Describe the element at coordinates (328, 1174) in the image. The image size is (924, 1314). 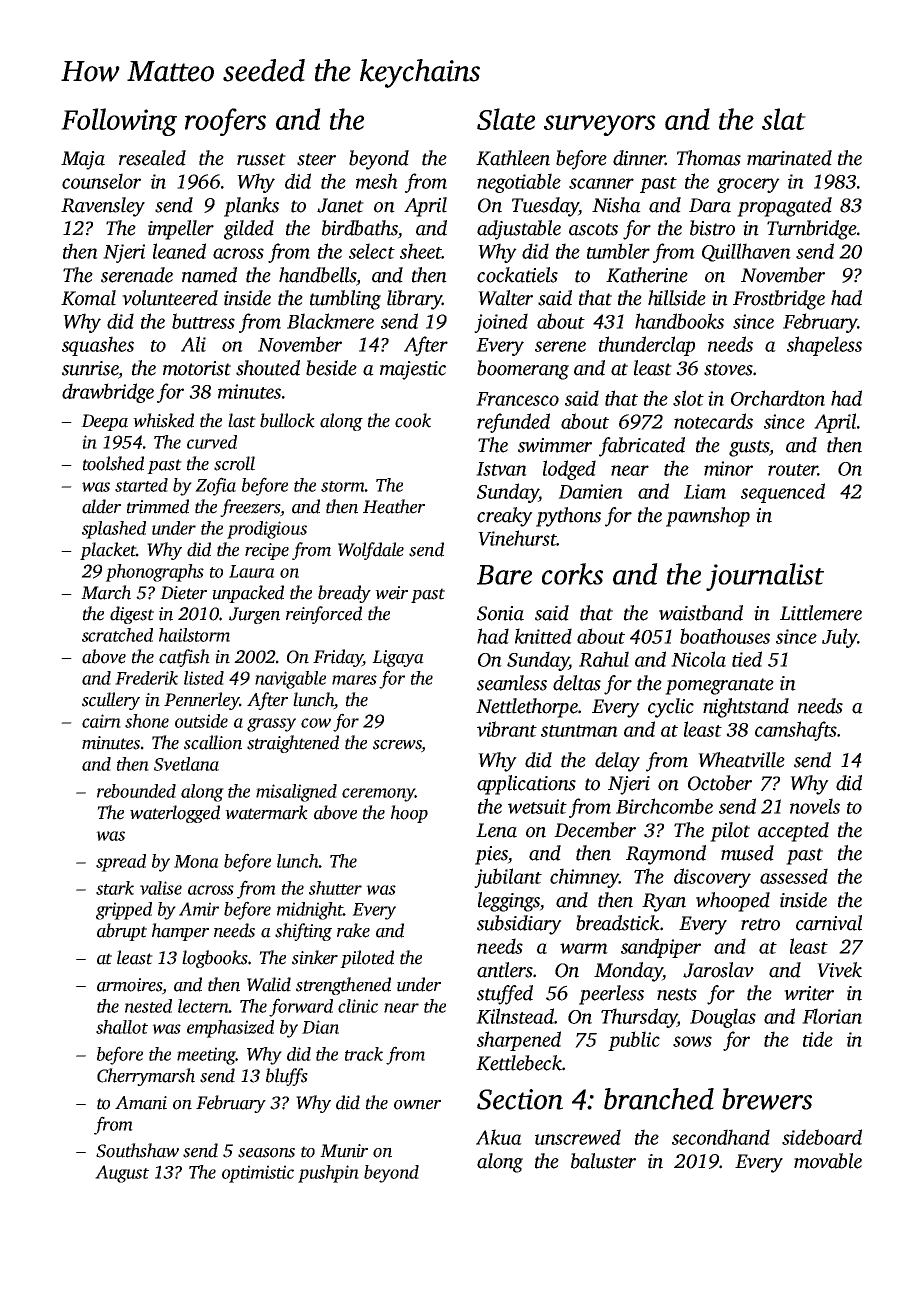
I see `pushpin` at that location.
